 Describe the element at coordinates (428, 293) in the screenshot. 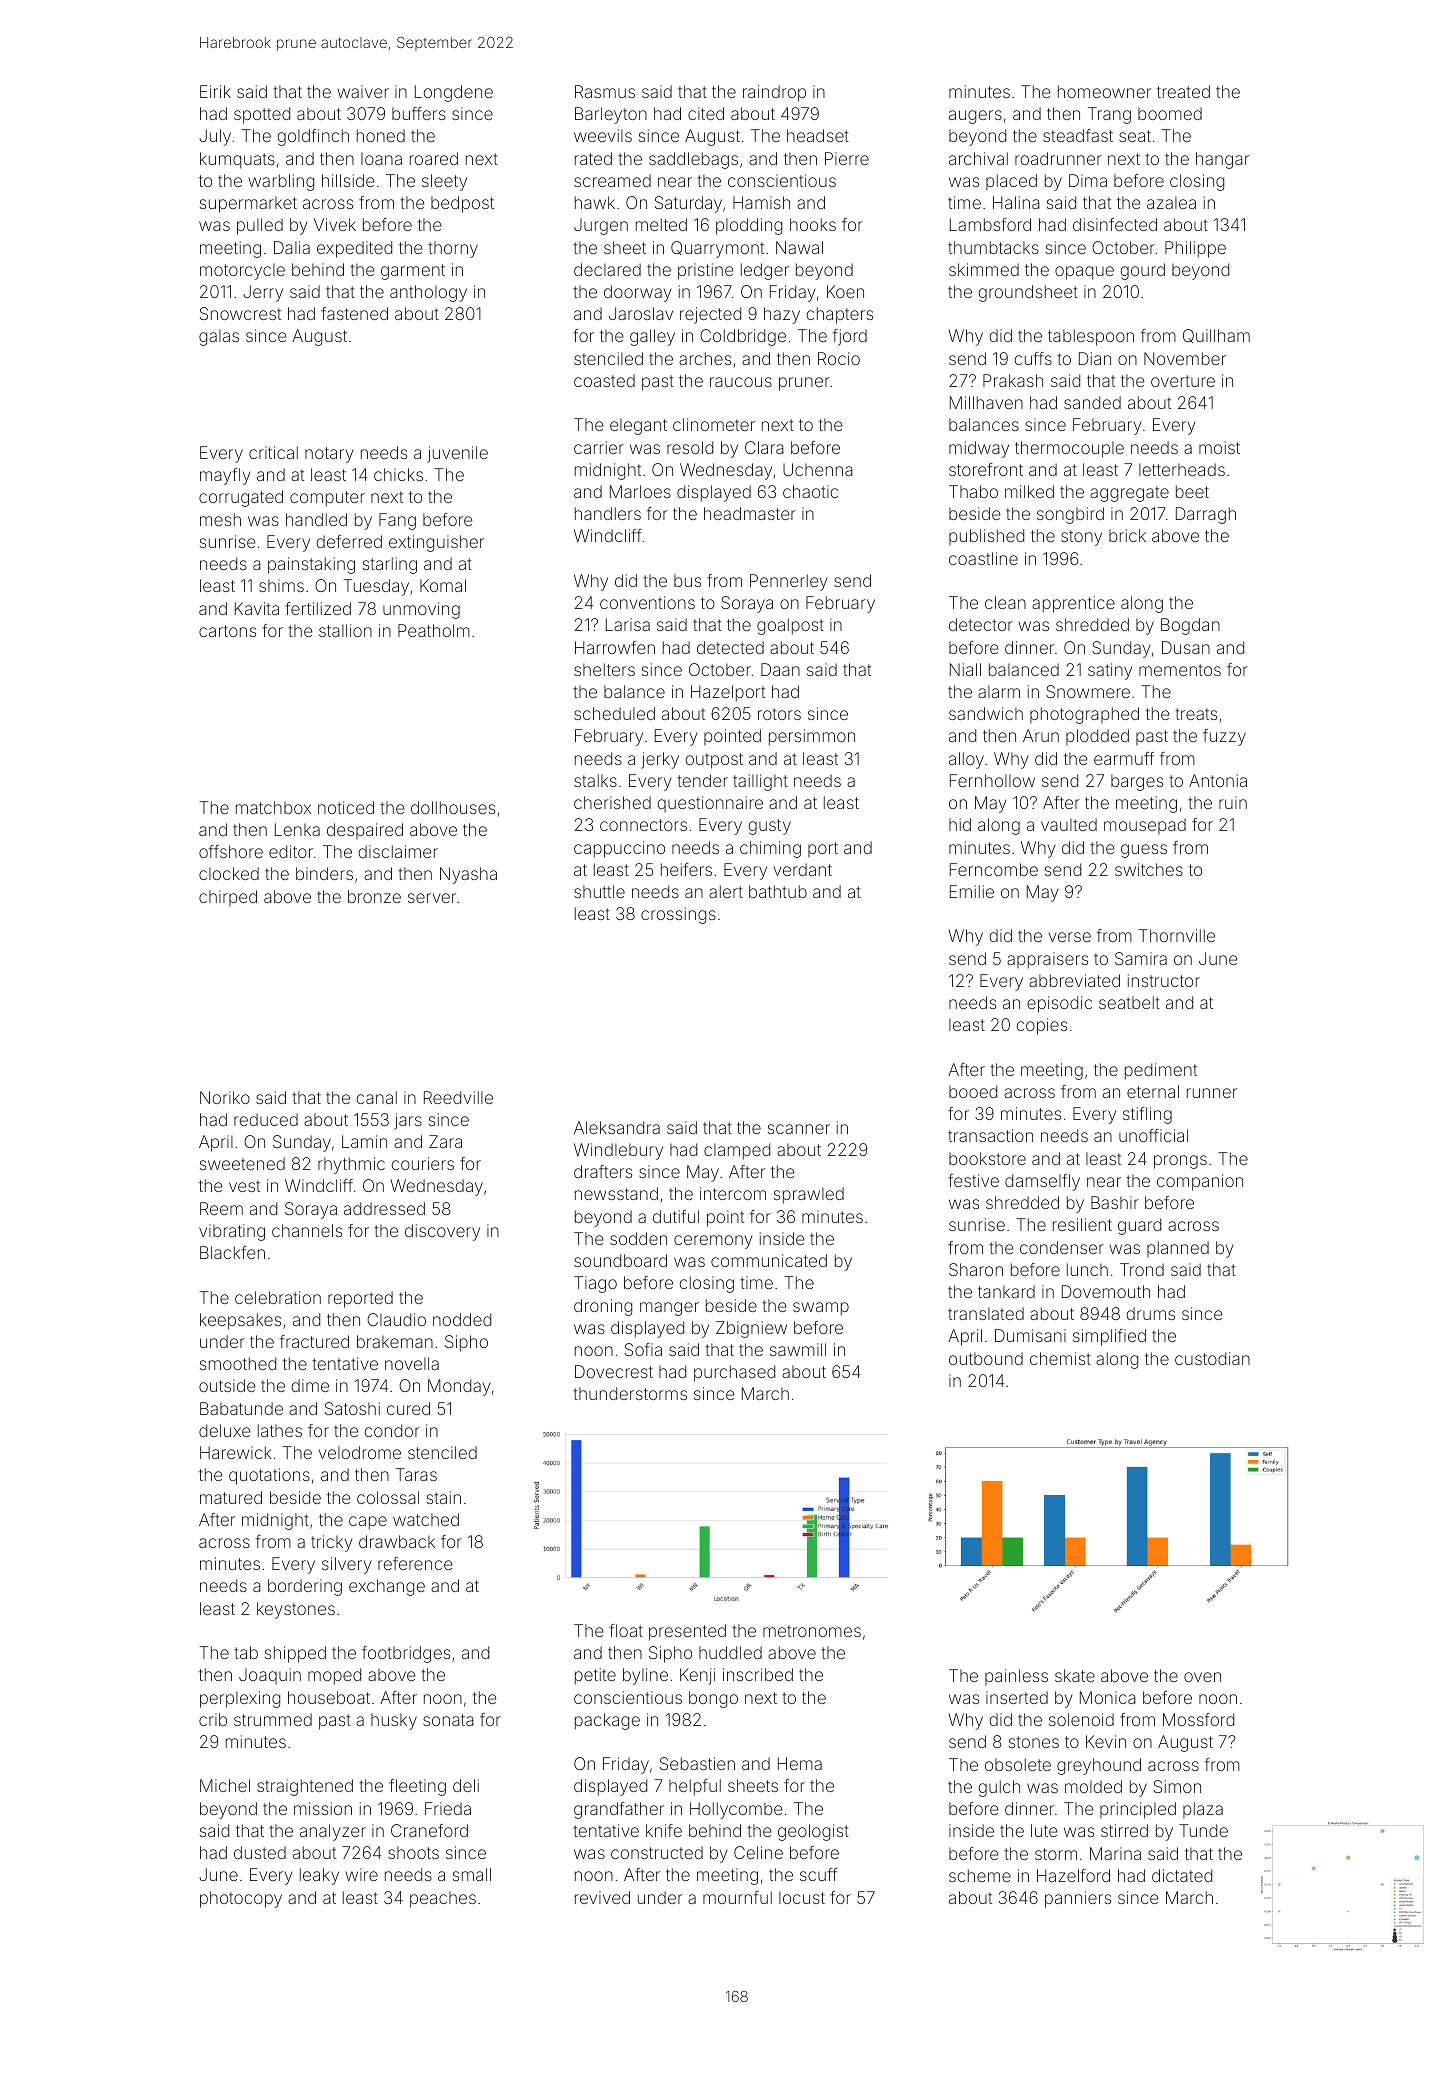

I see `anthology` at that location.
